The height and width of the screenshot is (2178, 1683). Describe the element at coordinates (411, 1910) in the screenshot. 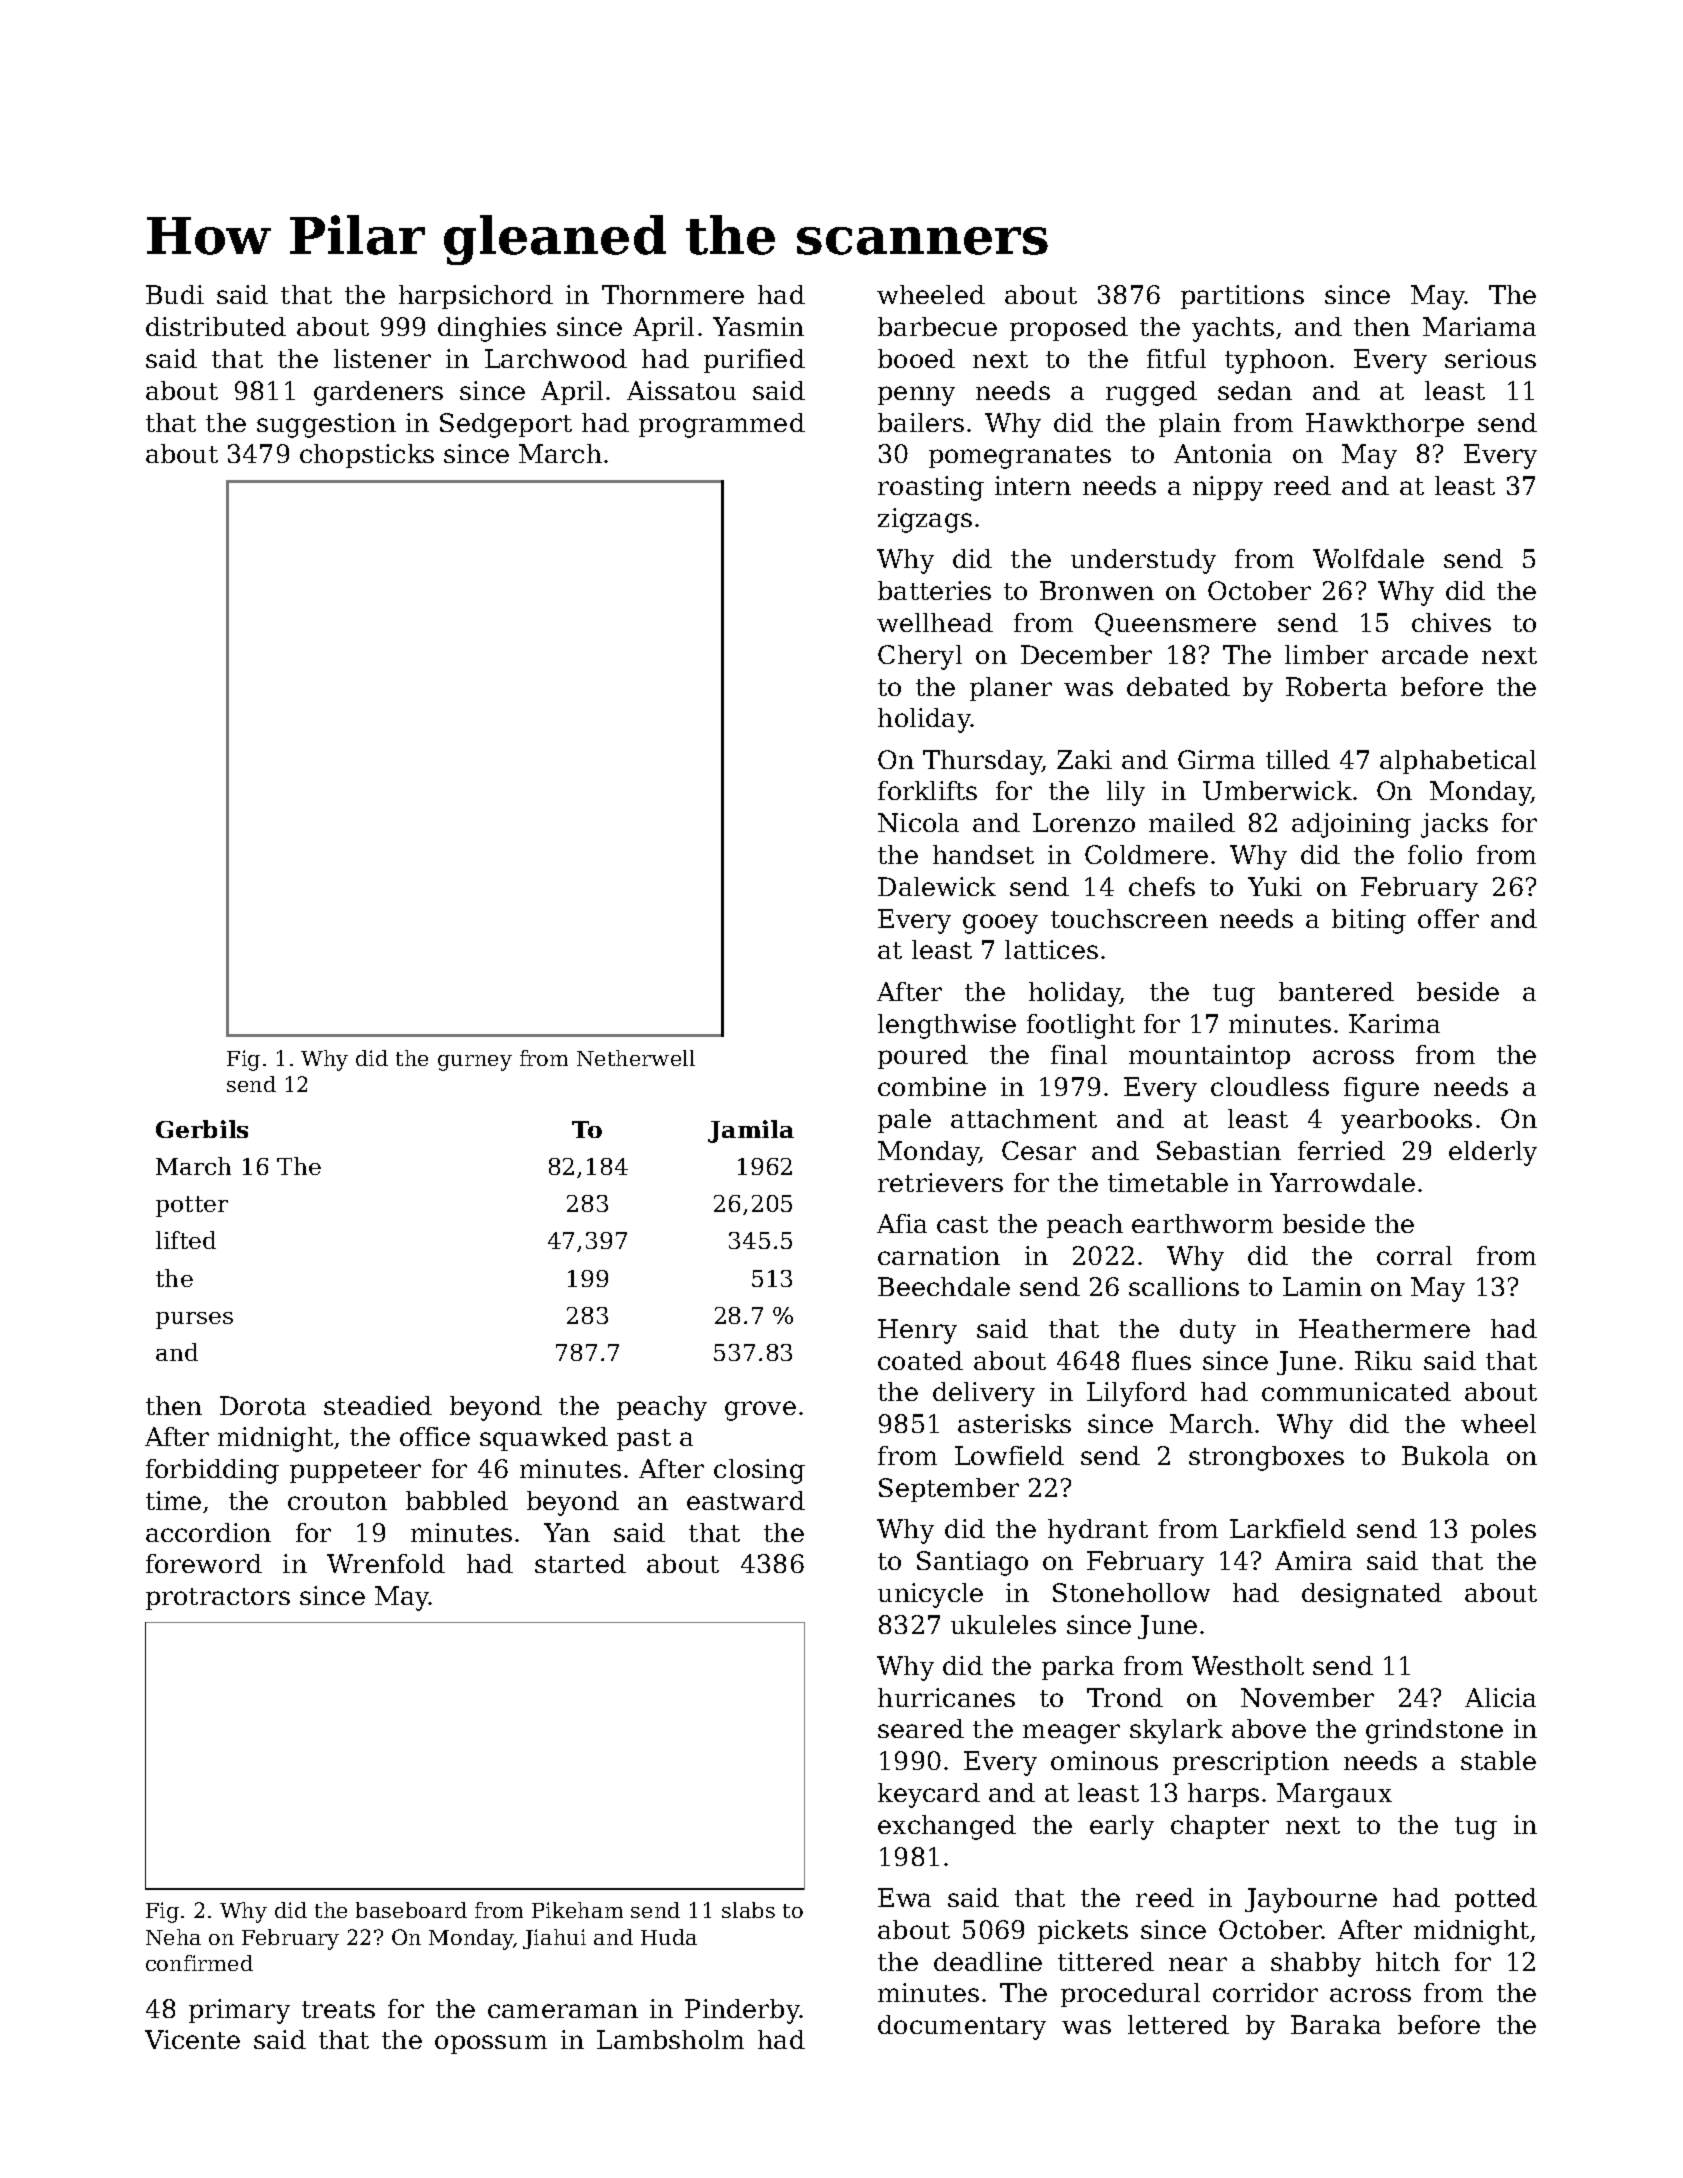

I see `baseboard` at that location.
